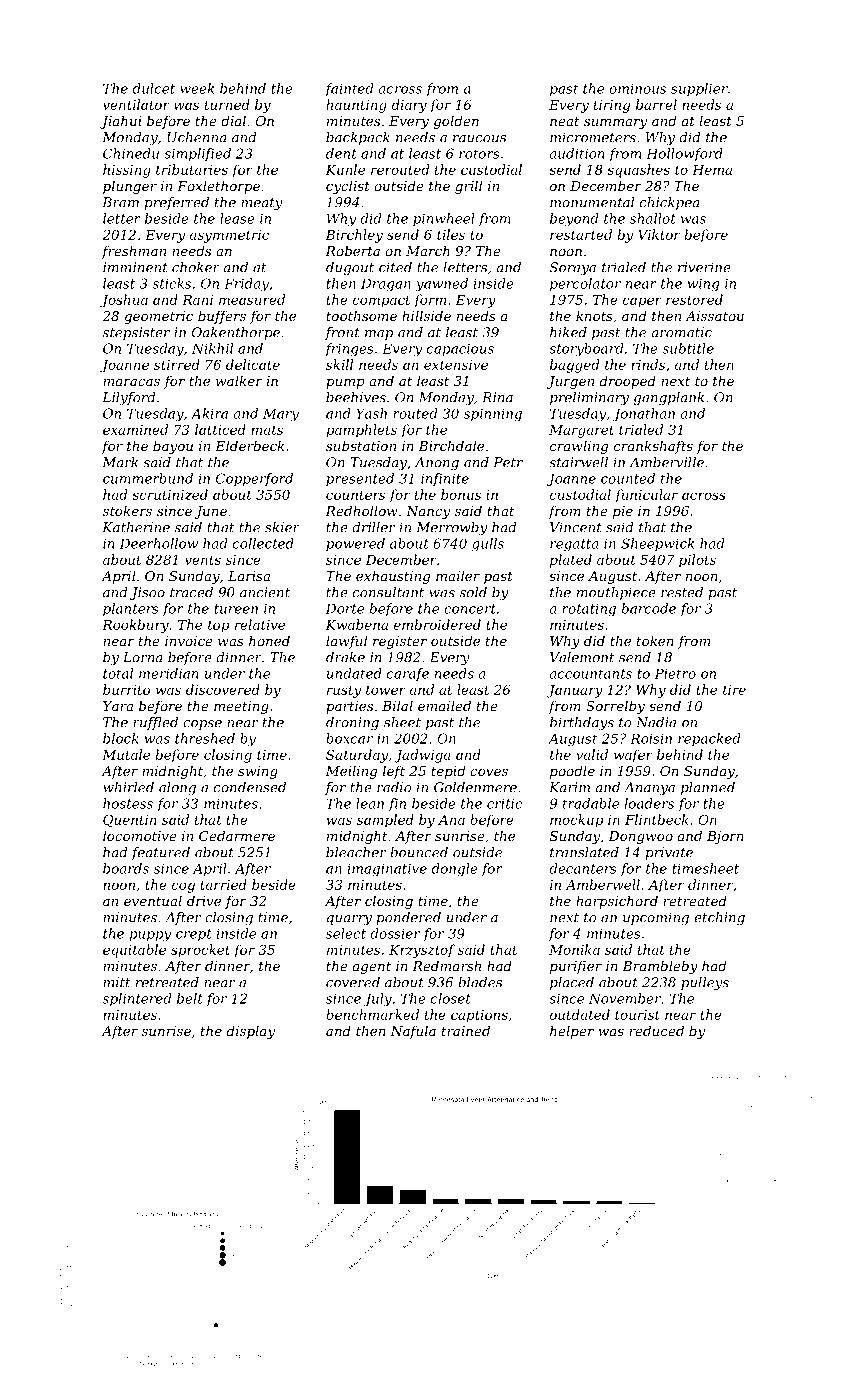 This screenshot has width=849, height=1400. I want to click on diary, so click(409, 106).
